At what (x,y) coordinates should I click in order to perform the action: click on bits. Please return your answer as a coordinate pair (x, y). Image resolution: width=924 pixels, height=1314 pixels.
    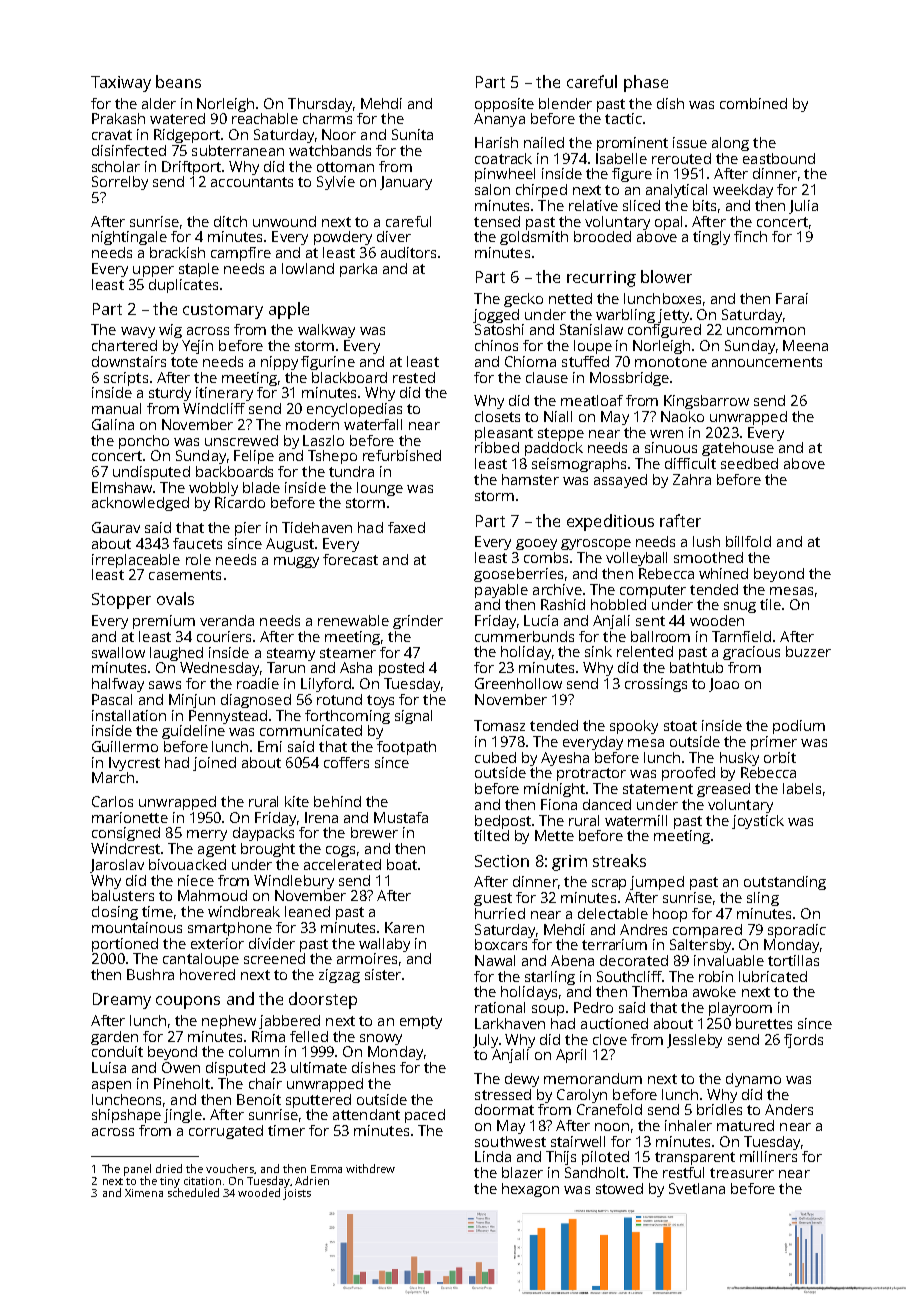
    Looking at the image, I should click on (704, 205).
